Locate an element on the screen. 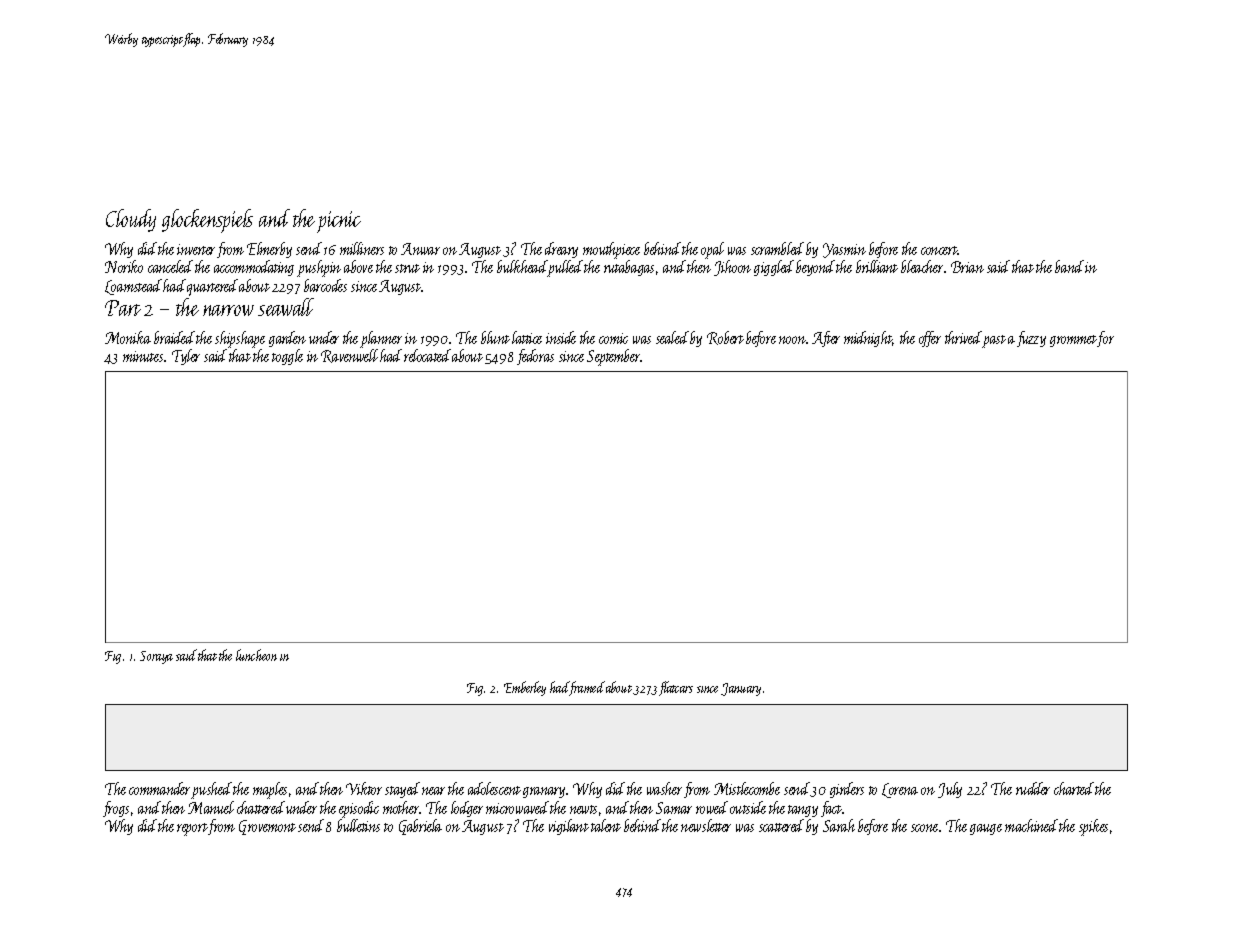 The image size is (1233, 952). dreary is located at coordinates (561, 250).
